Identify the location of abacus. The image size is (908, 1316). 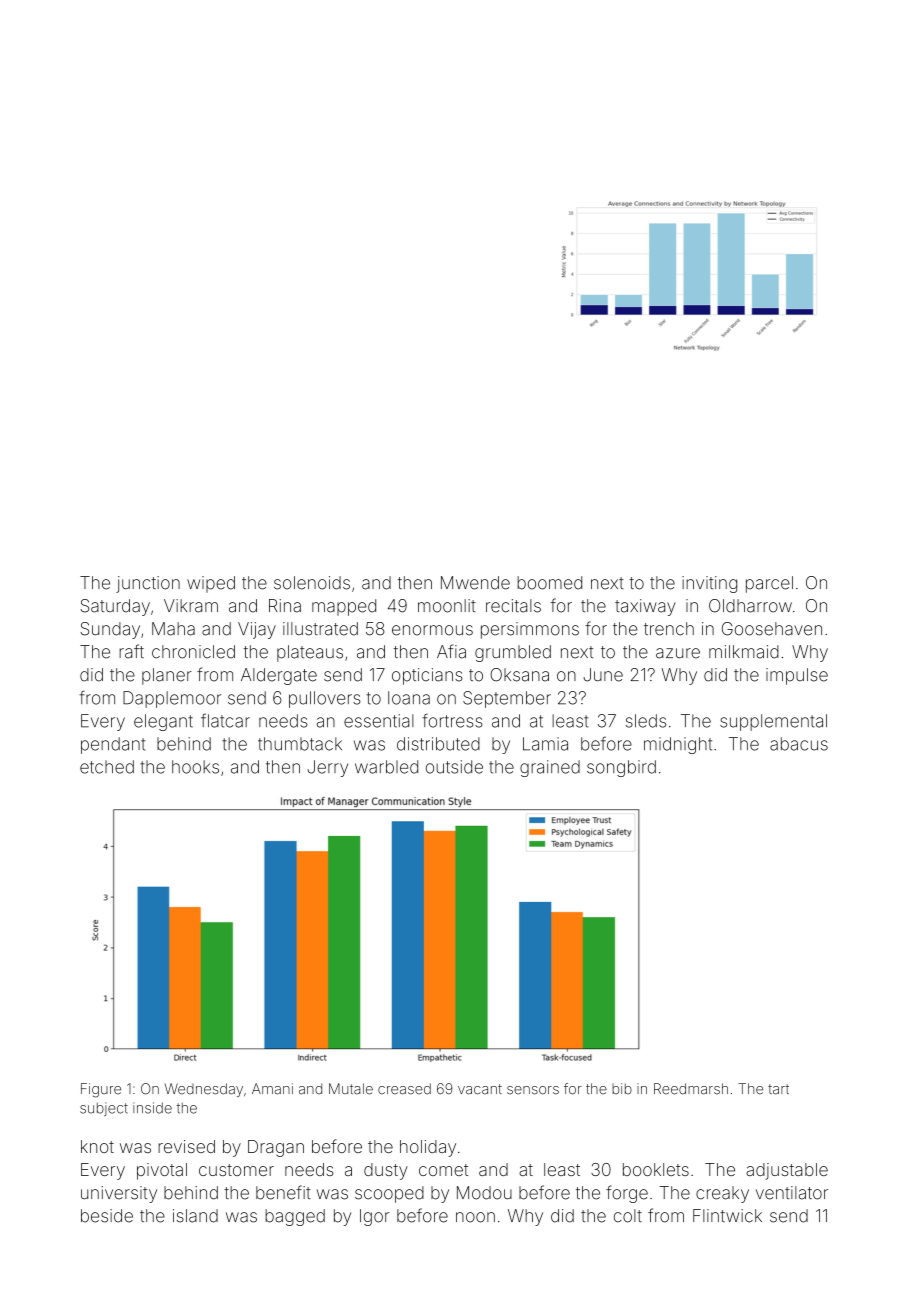
(799, 744).
